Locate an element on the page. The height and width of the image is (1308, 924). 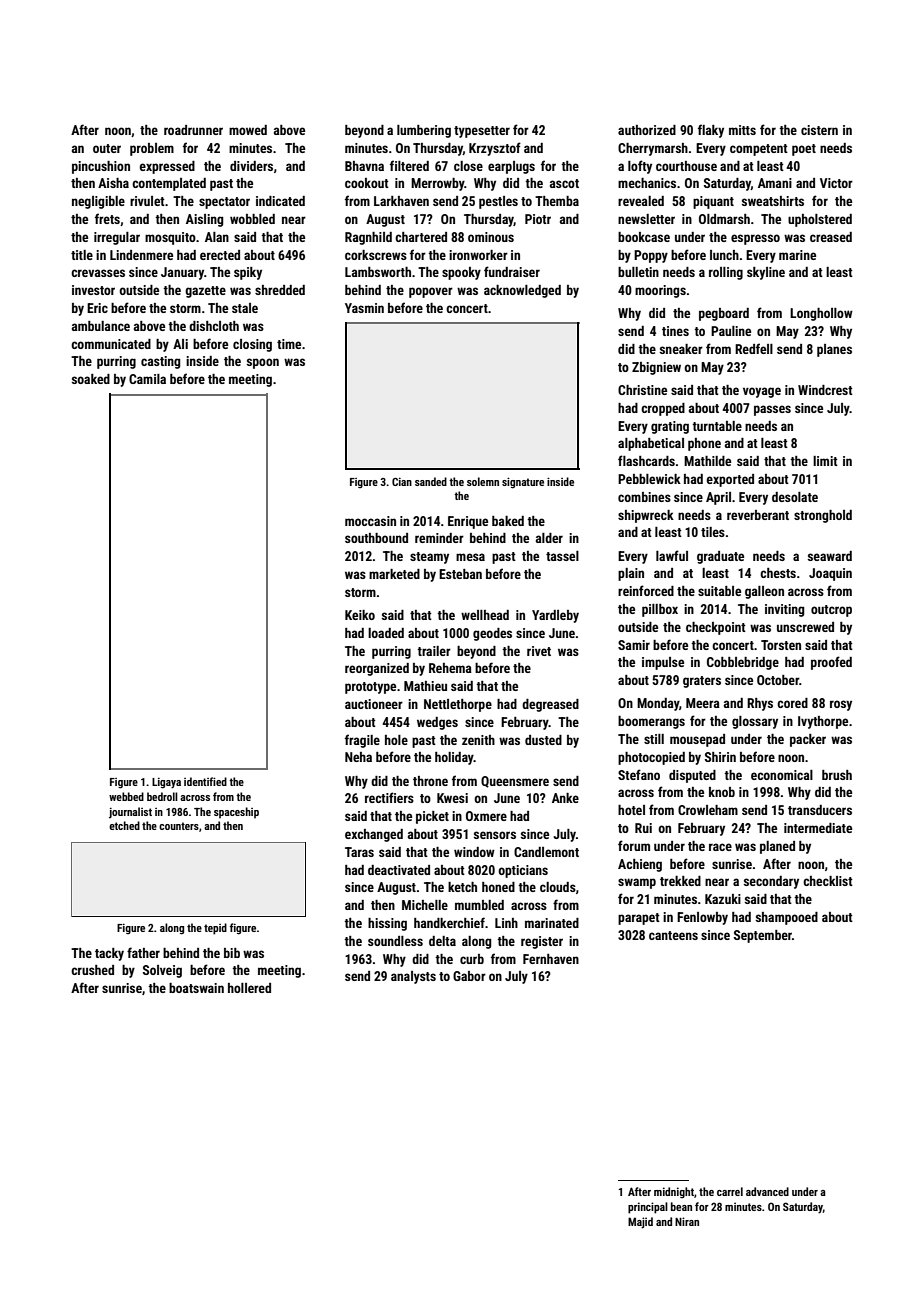
boatswain is located at coordinates (196, 988).
